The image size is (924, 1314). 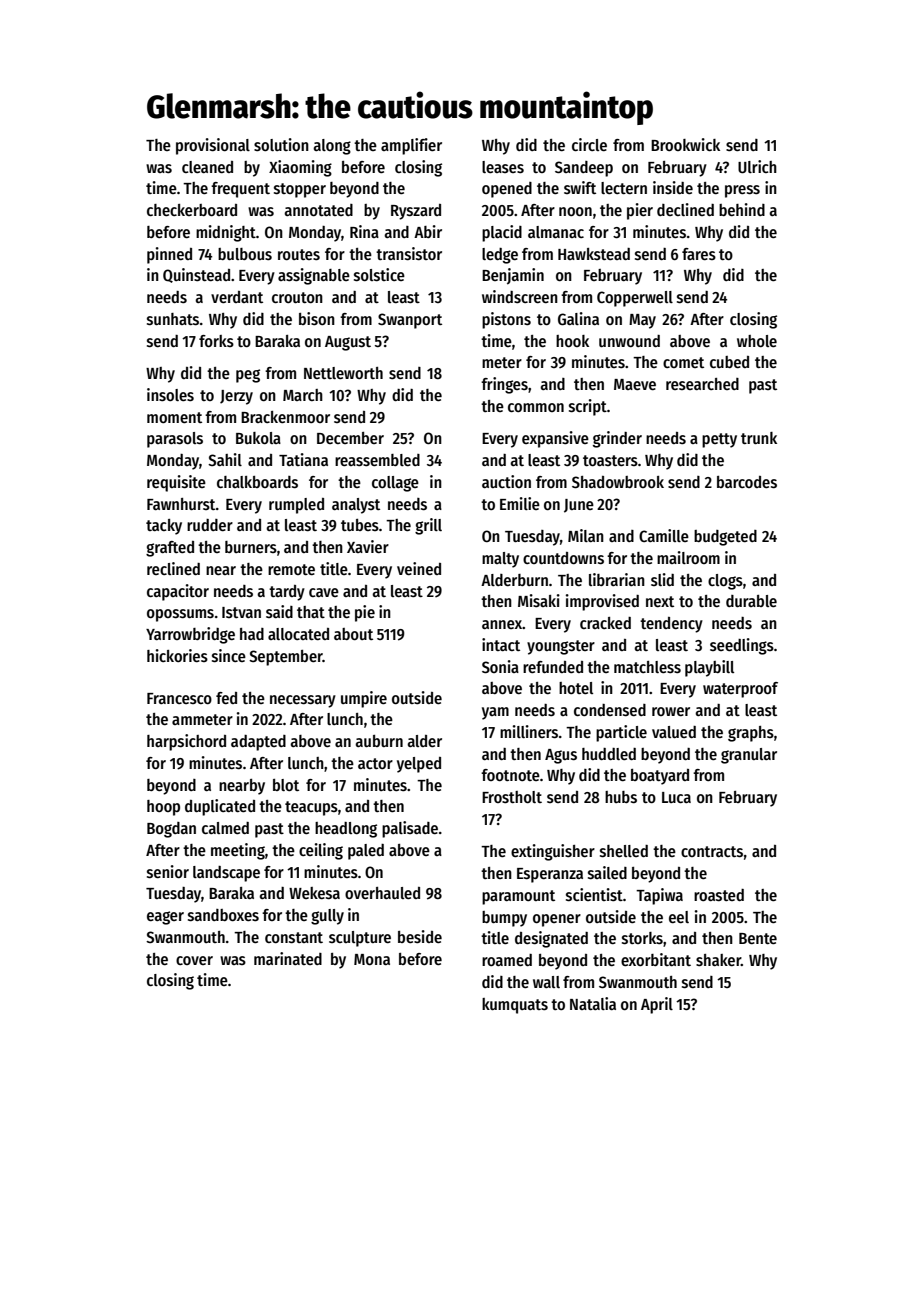 What do you see at coordinates (758, 938) in the page?
I see `Bente` at bounding box center [758, 938].
